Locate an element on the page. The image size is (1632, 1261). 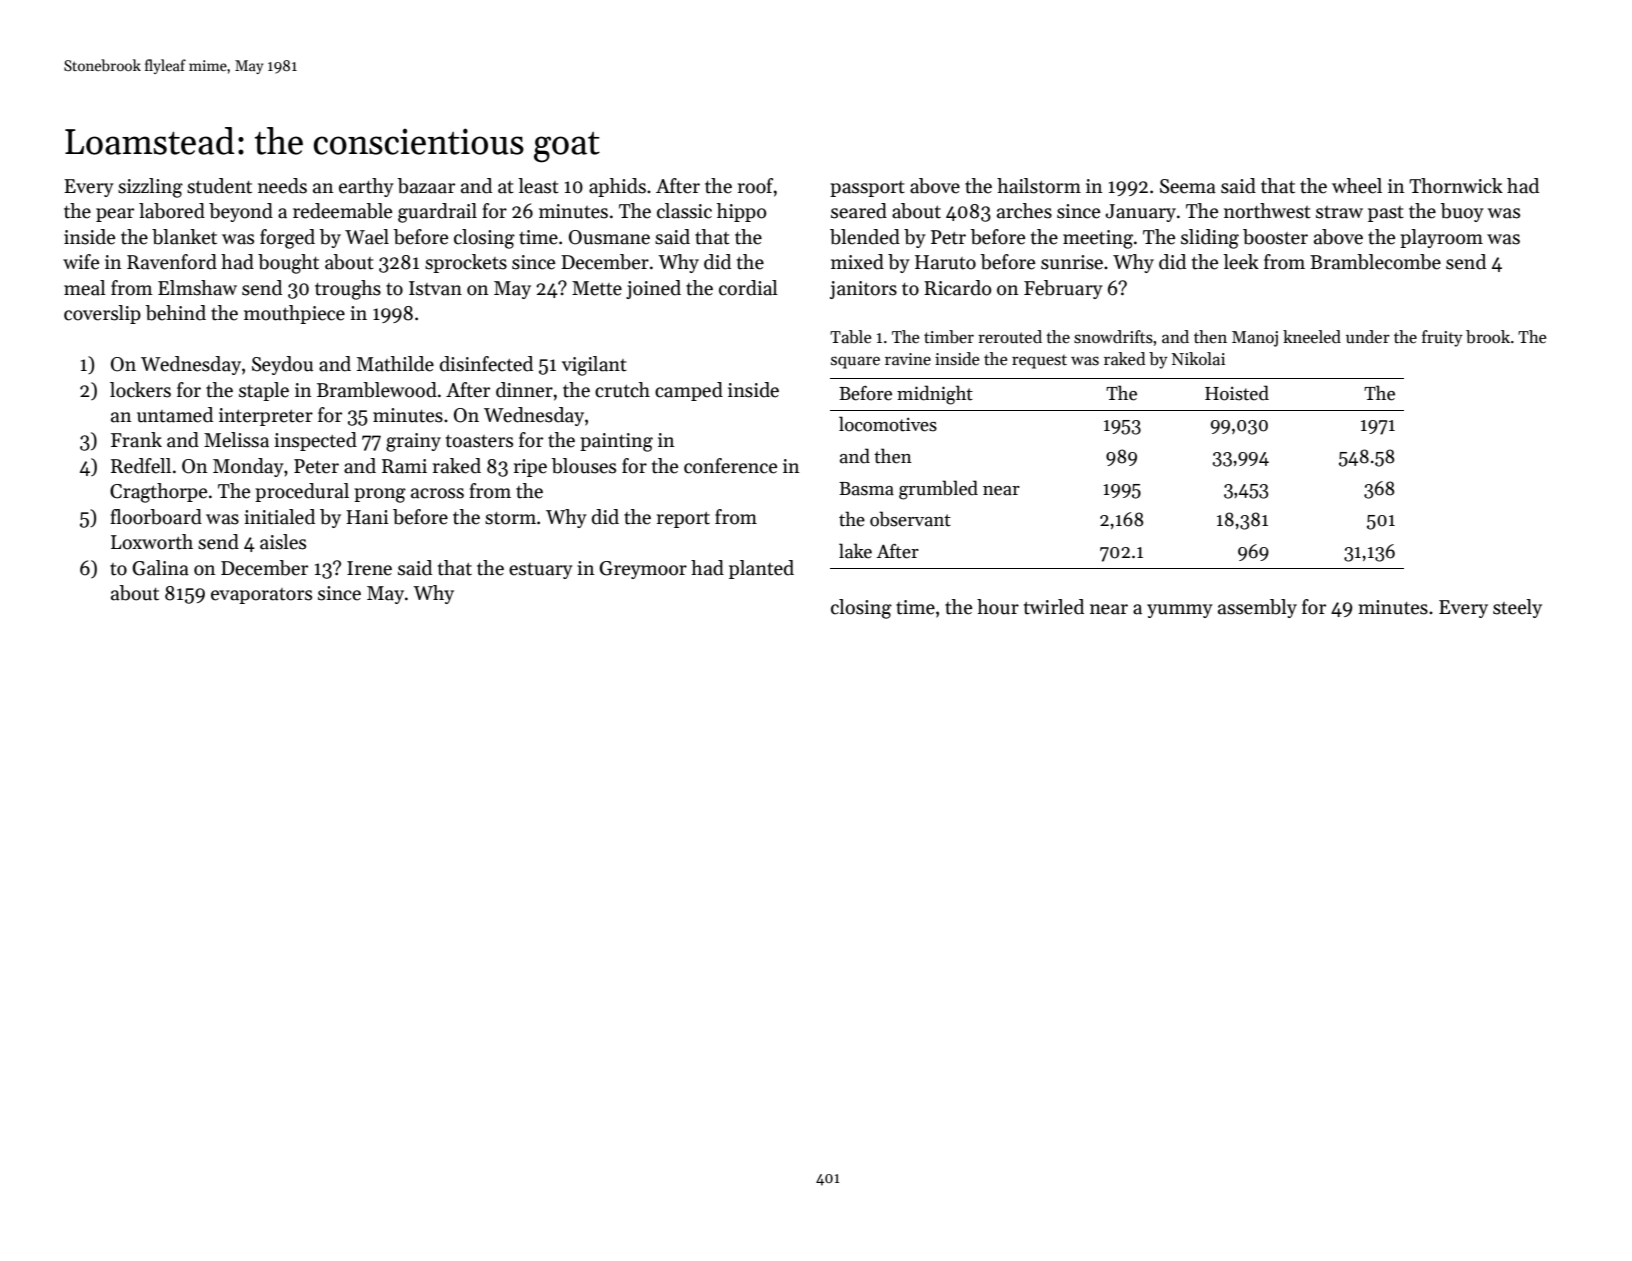
evaporators is located at coordinates (261, 596).
